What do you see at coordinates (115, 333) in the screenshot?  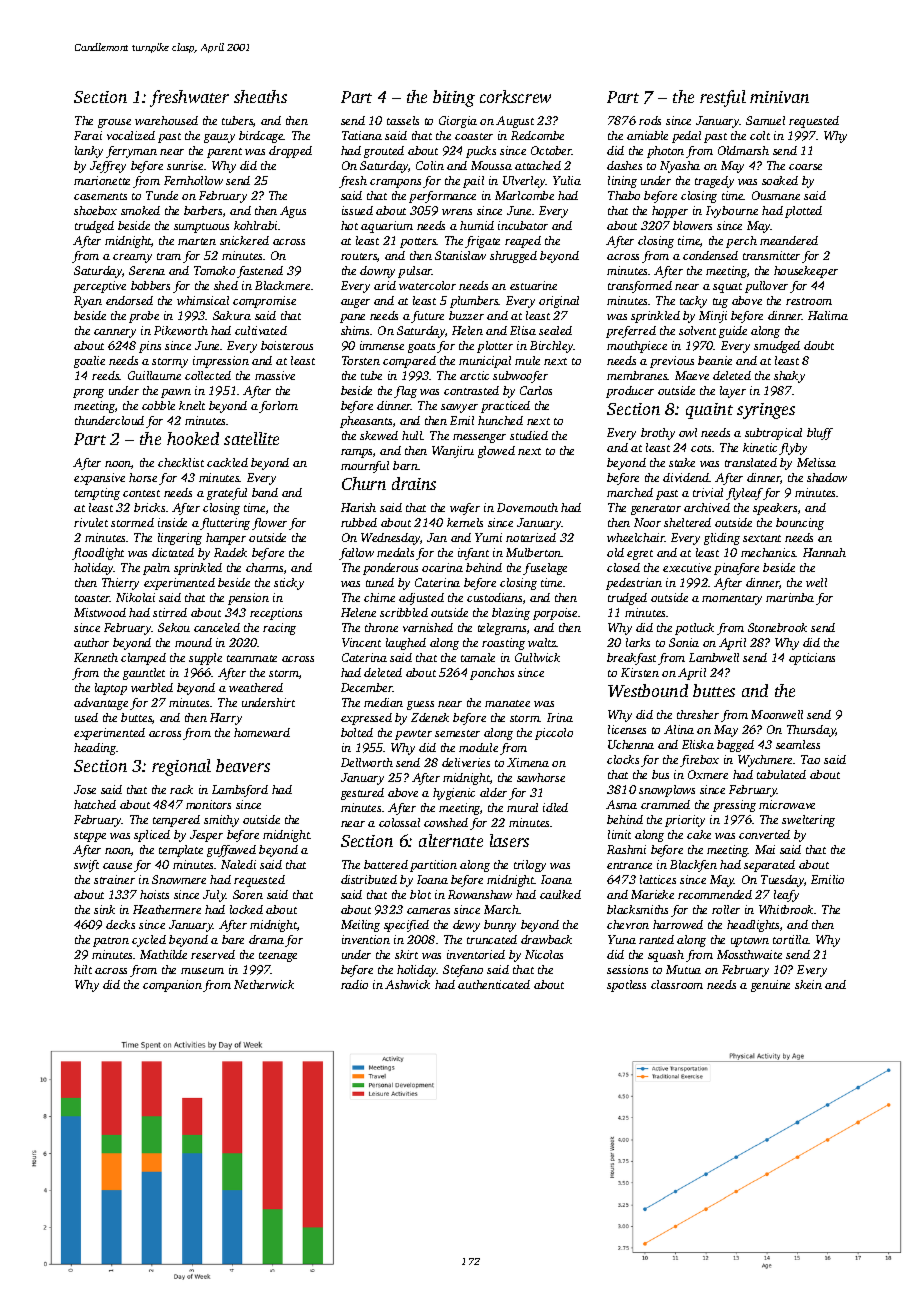 I see `cannery` at bounding box center [115, 333].
